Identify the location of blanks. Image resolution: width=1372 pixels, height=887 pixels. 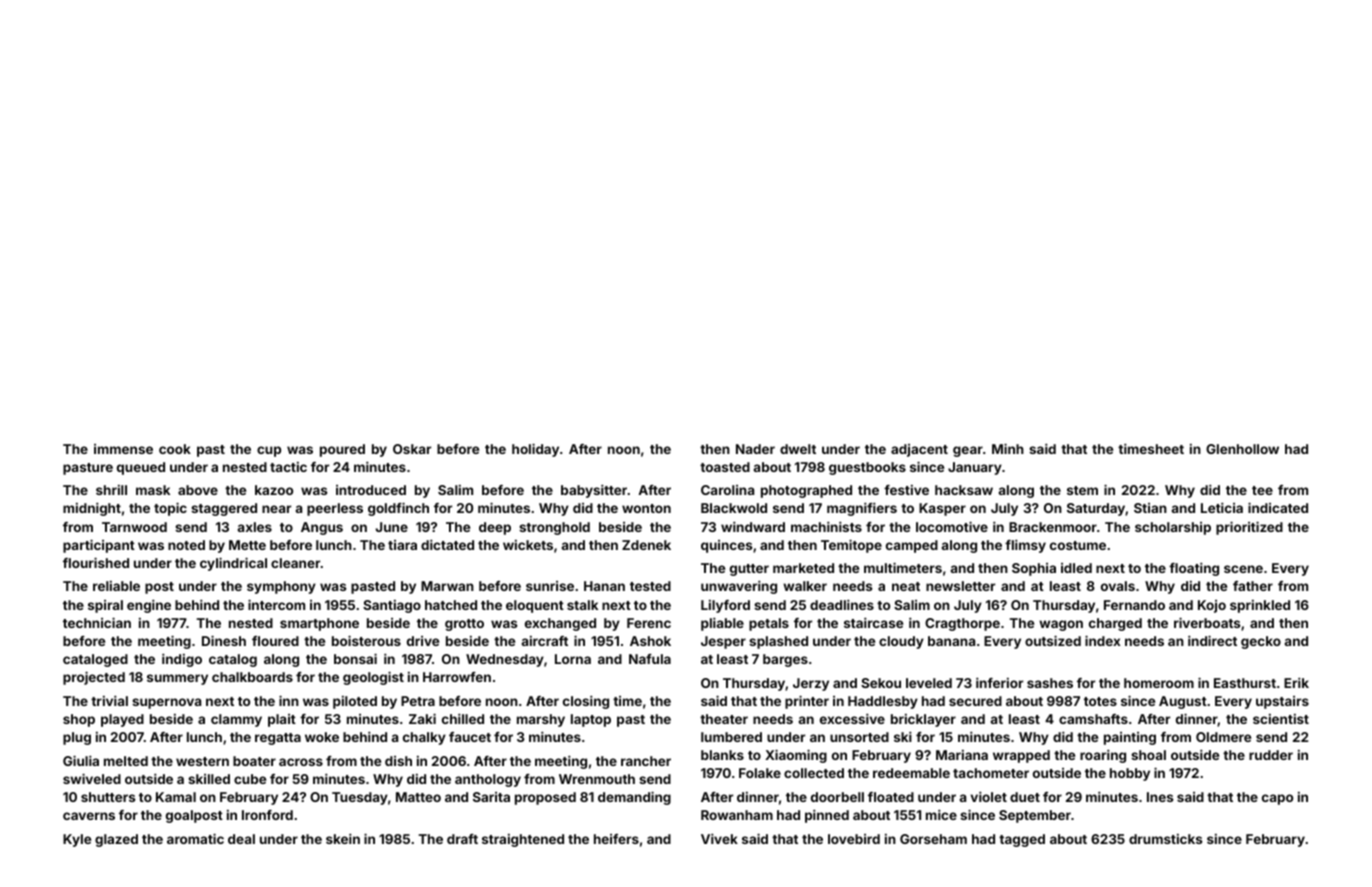
(722, 755).
